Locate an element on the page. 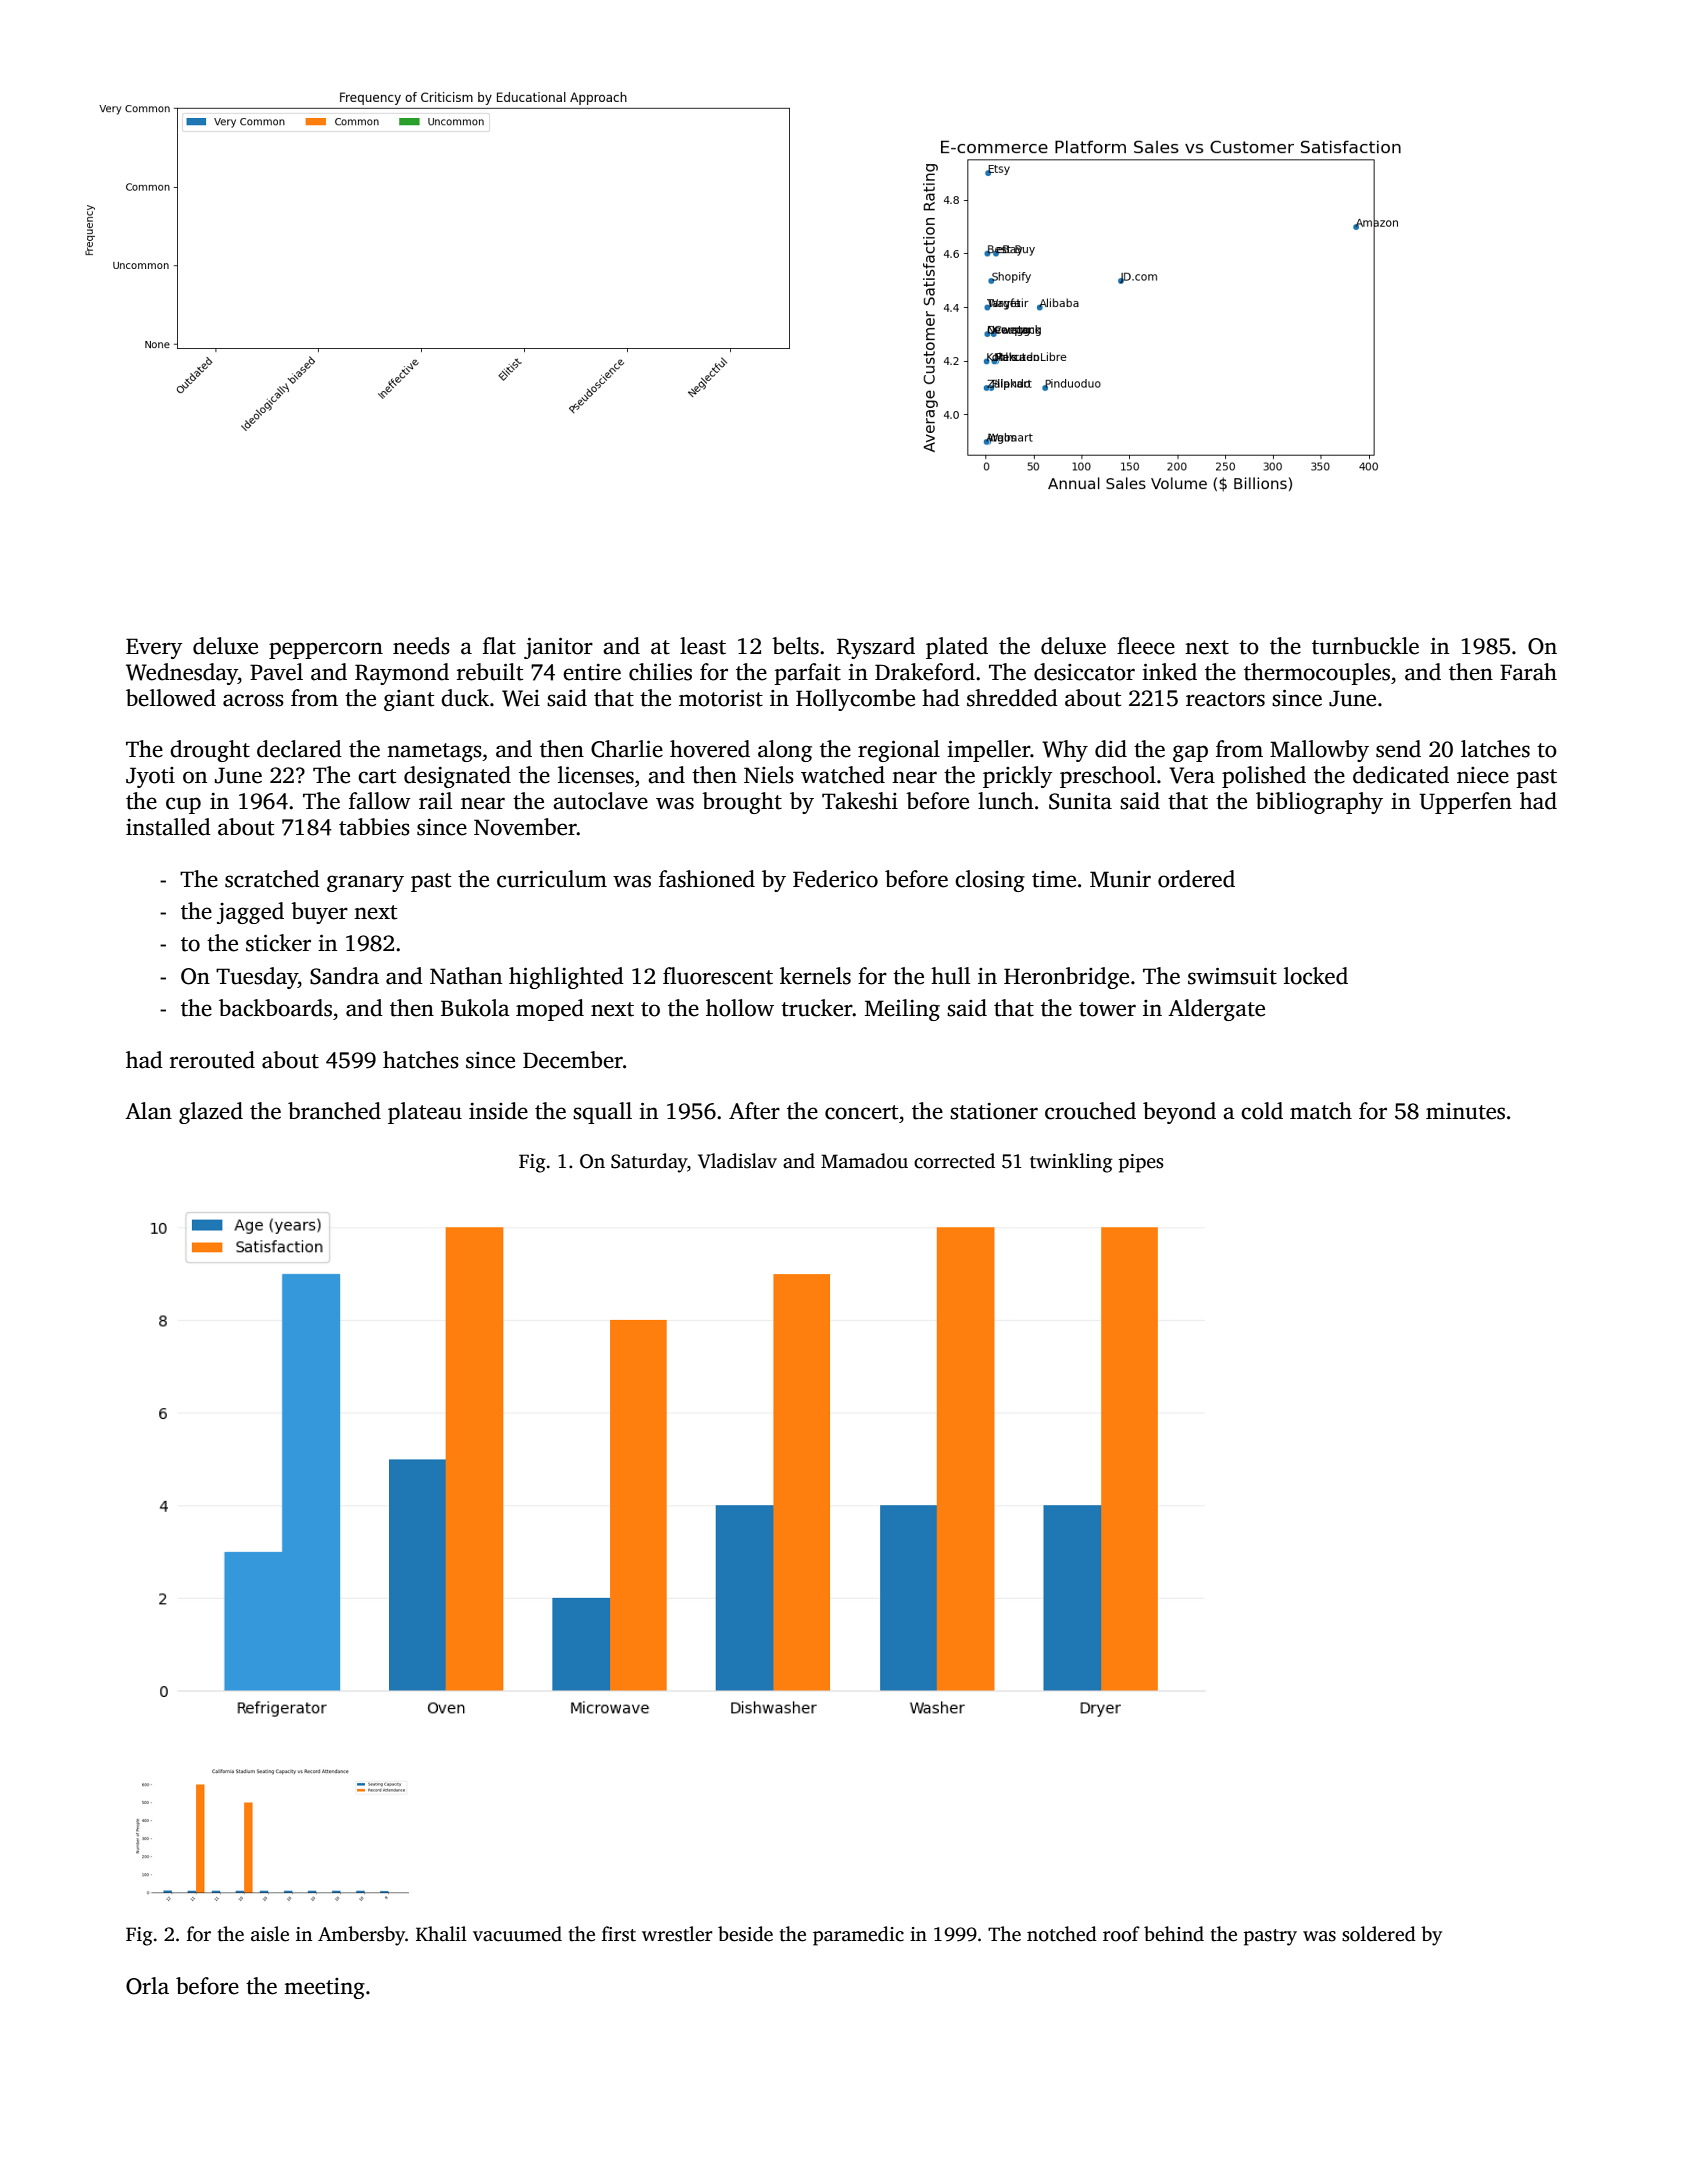 This document has height=2178, width=1683. twinkling is located at coordinates (1071, 1163).
